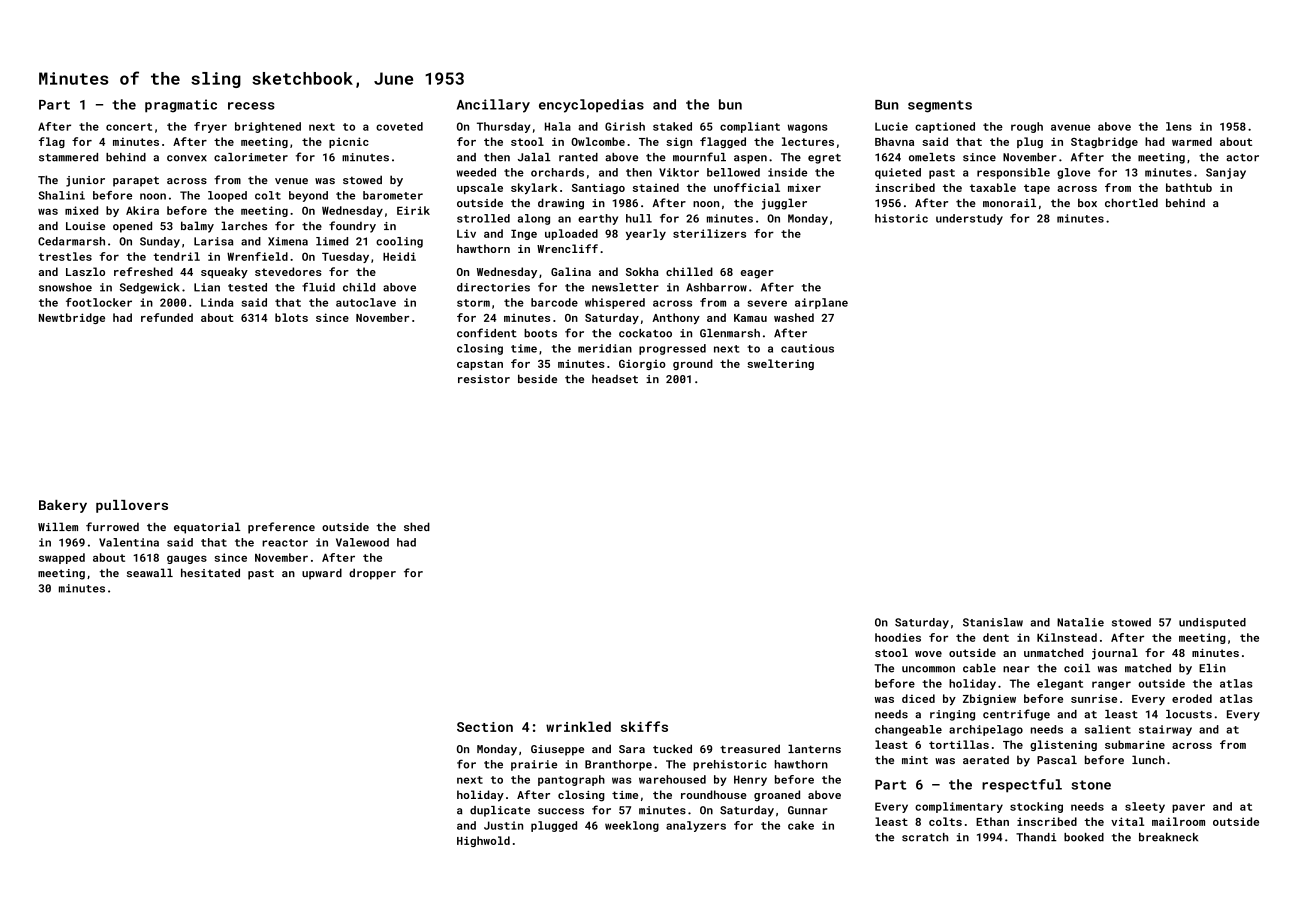 The width and height of the screenshot is (1308, 924). What do you see at coordinates (1189, 187) in the screenshot?
I see `bathtub` at bounding box center [1189, 187].
